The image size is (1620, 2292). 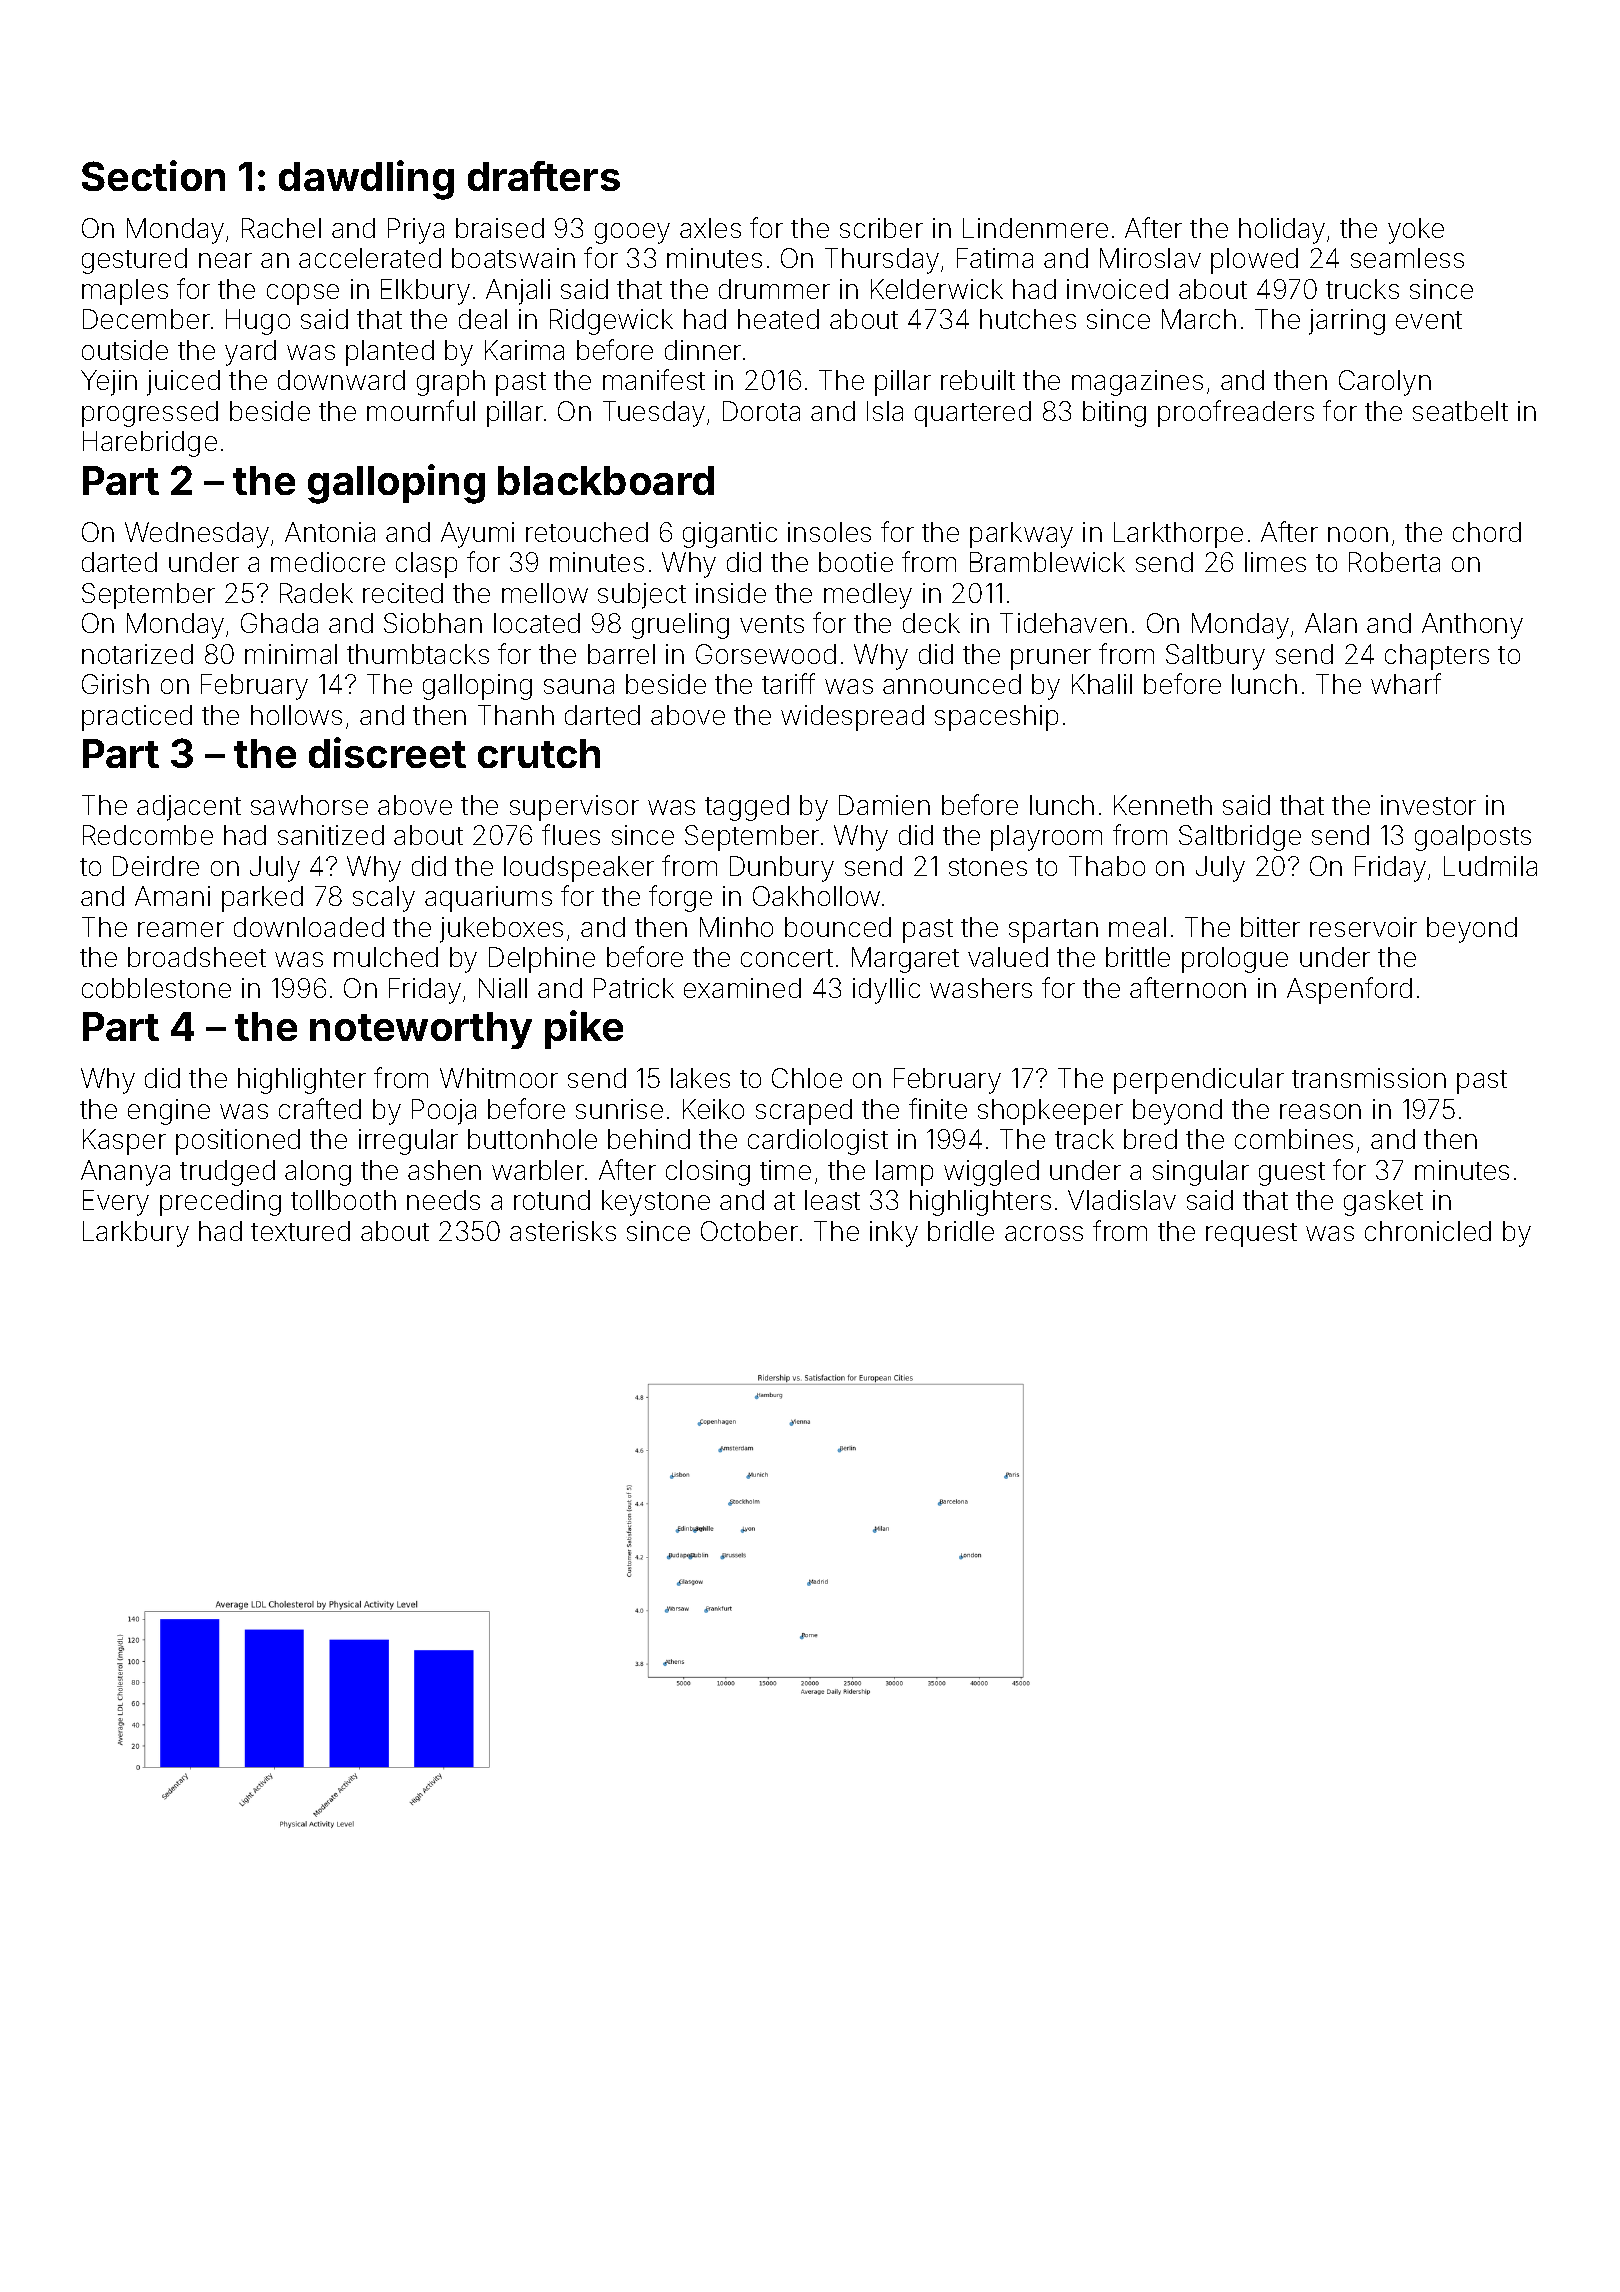 I want to click on dawdling, so click(x=366, y=180).
